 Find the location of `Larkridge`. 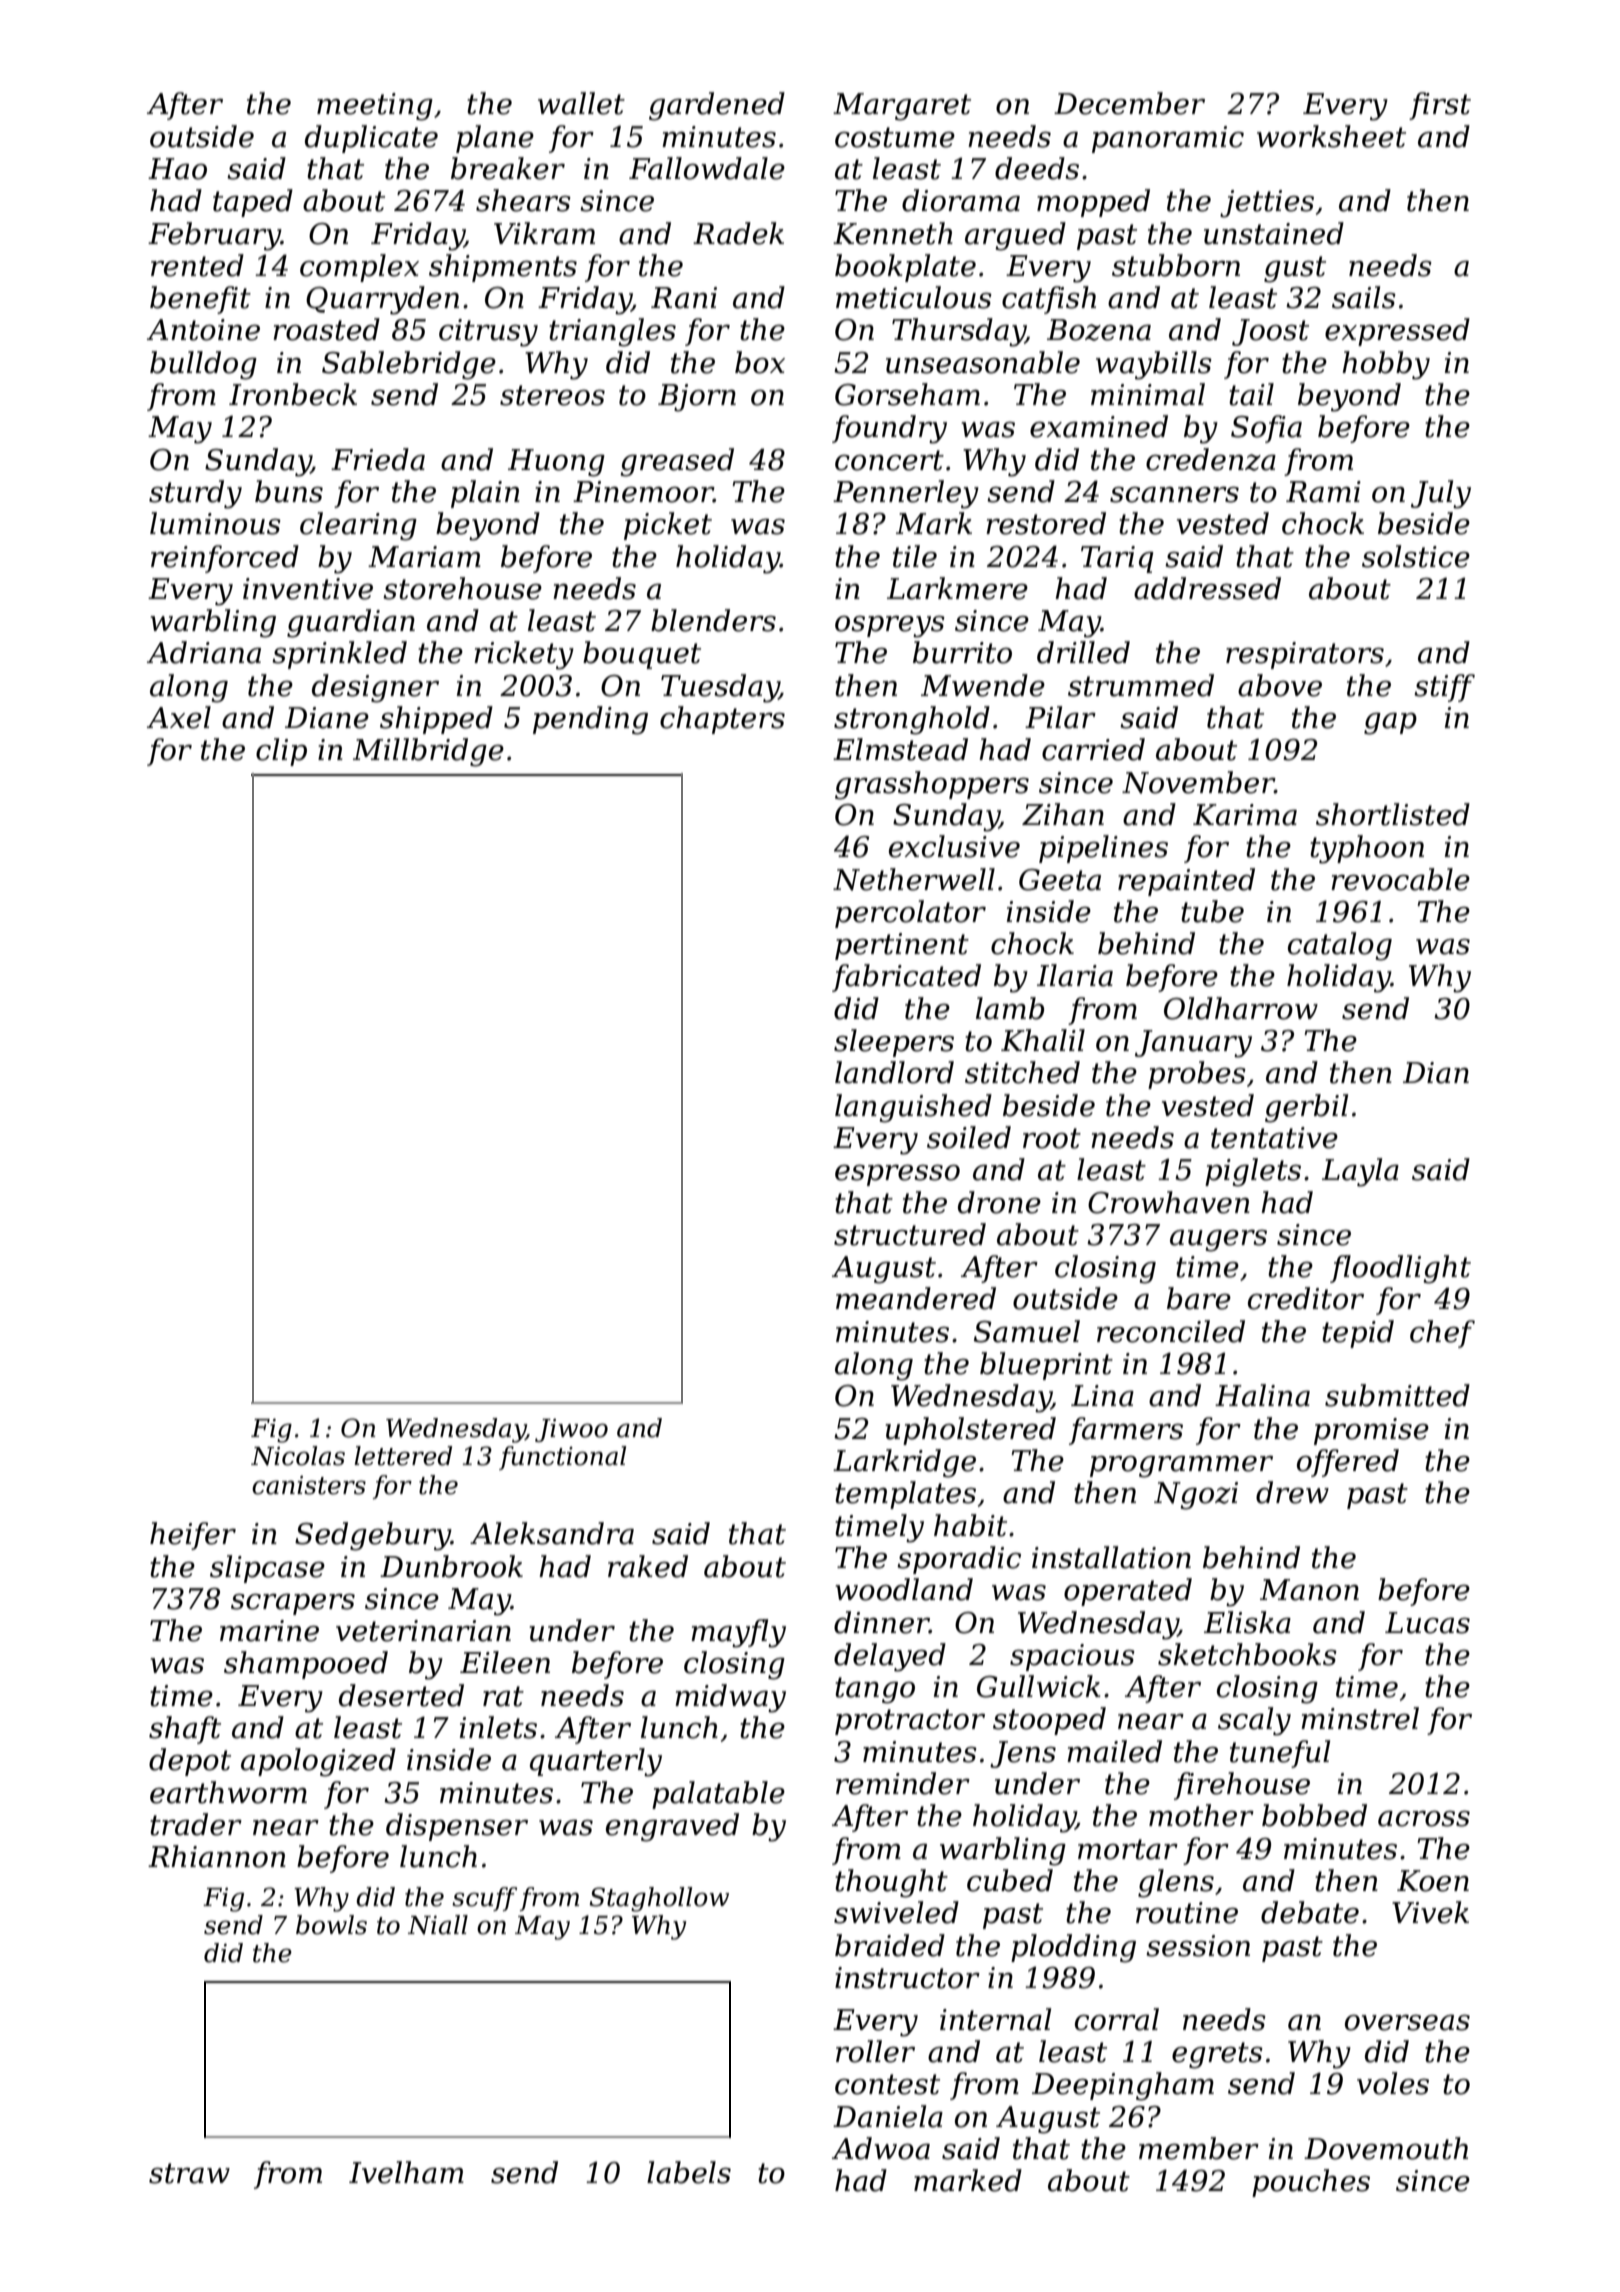

Larkridge is located at coordinates (904, 1463).
